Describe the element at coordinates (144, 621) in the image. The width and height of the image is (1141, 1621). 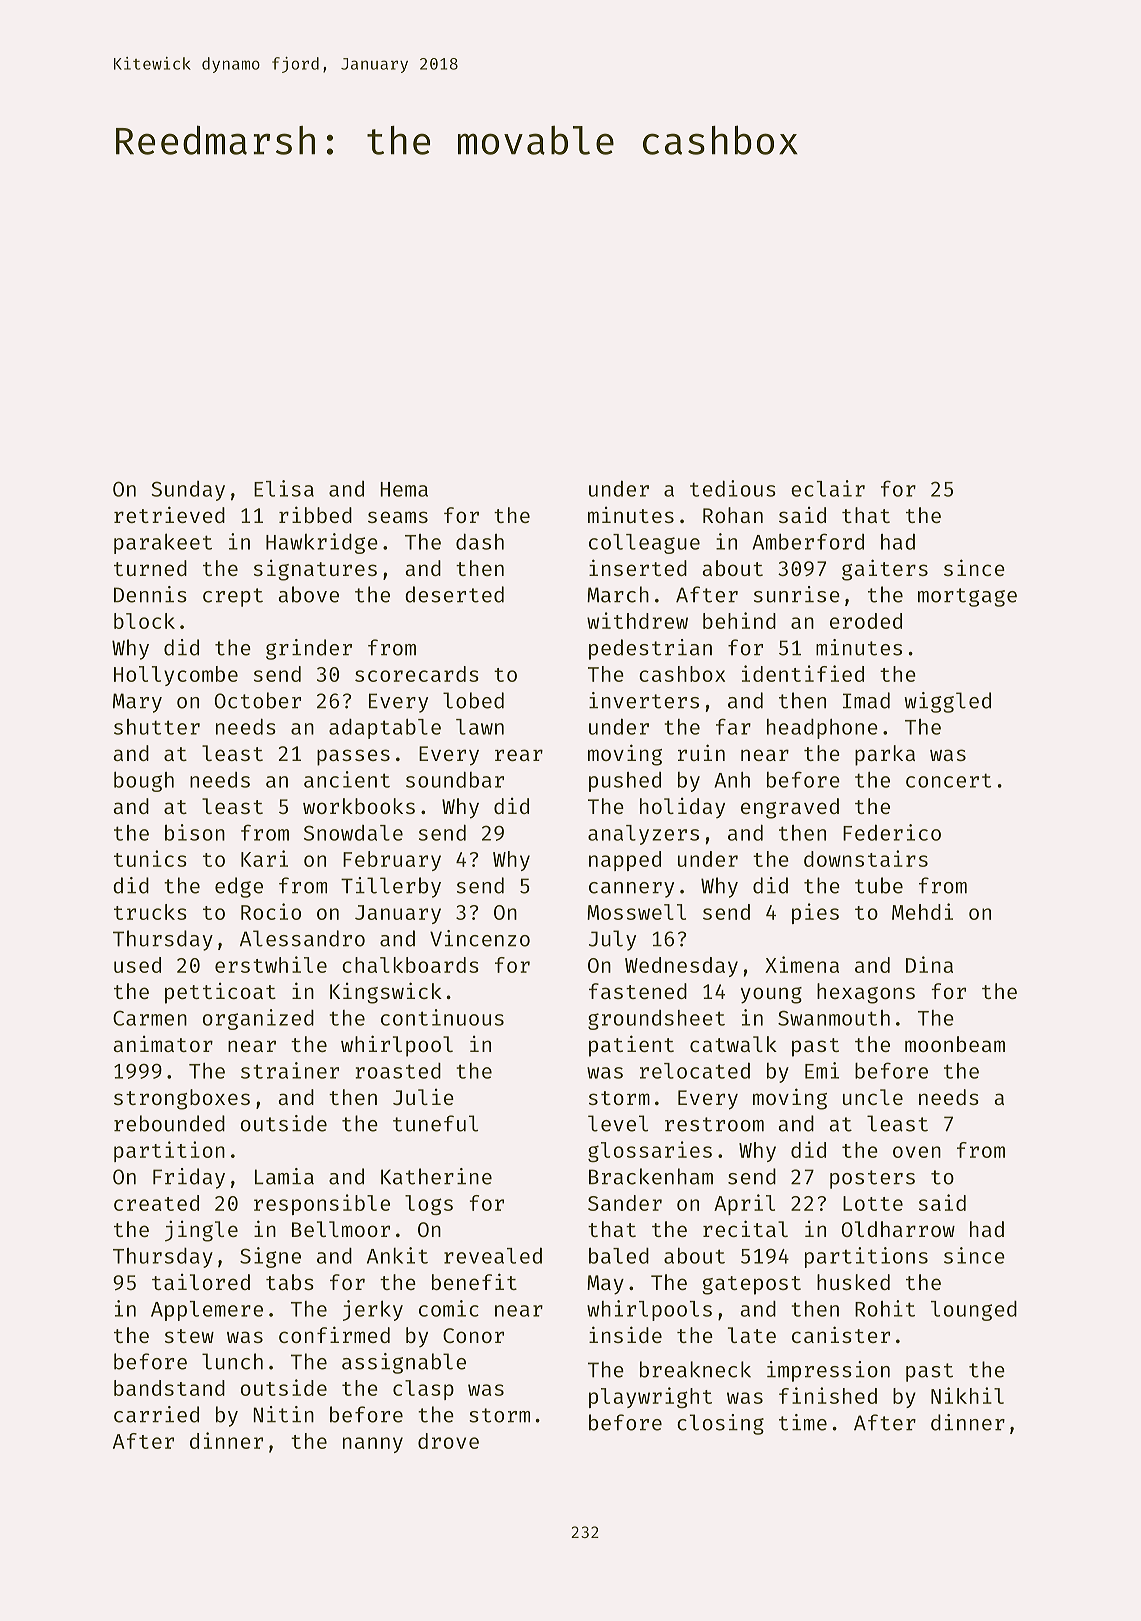
I see `block` at that location.
